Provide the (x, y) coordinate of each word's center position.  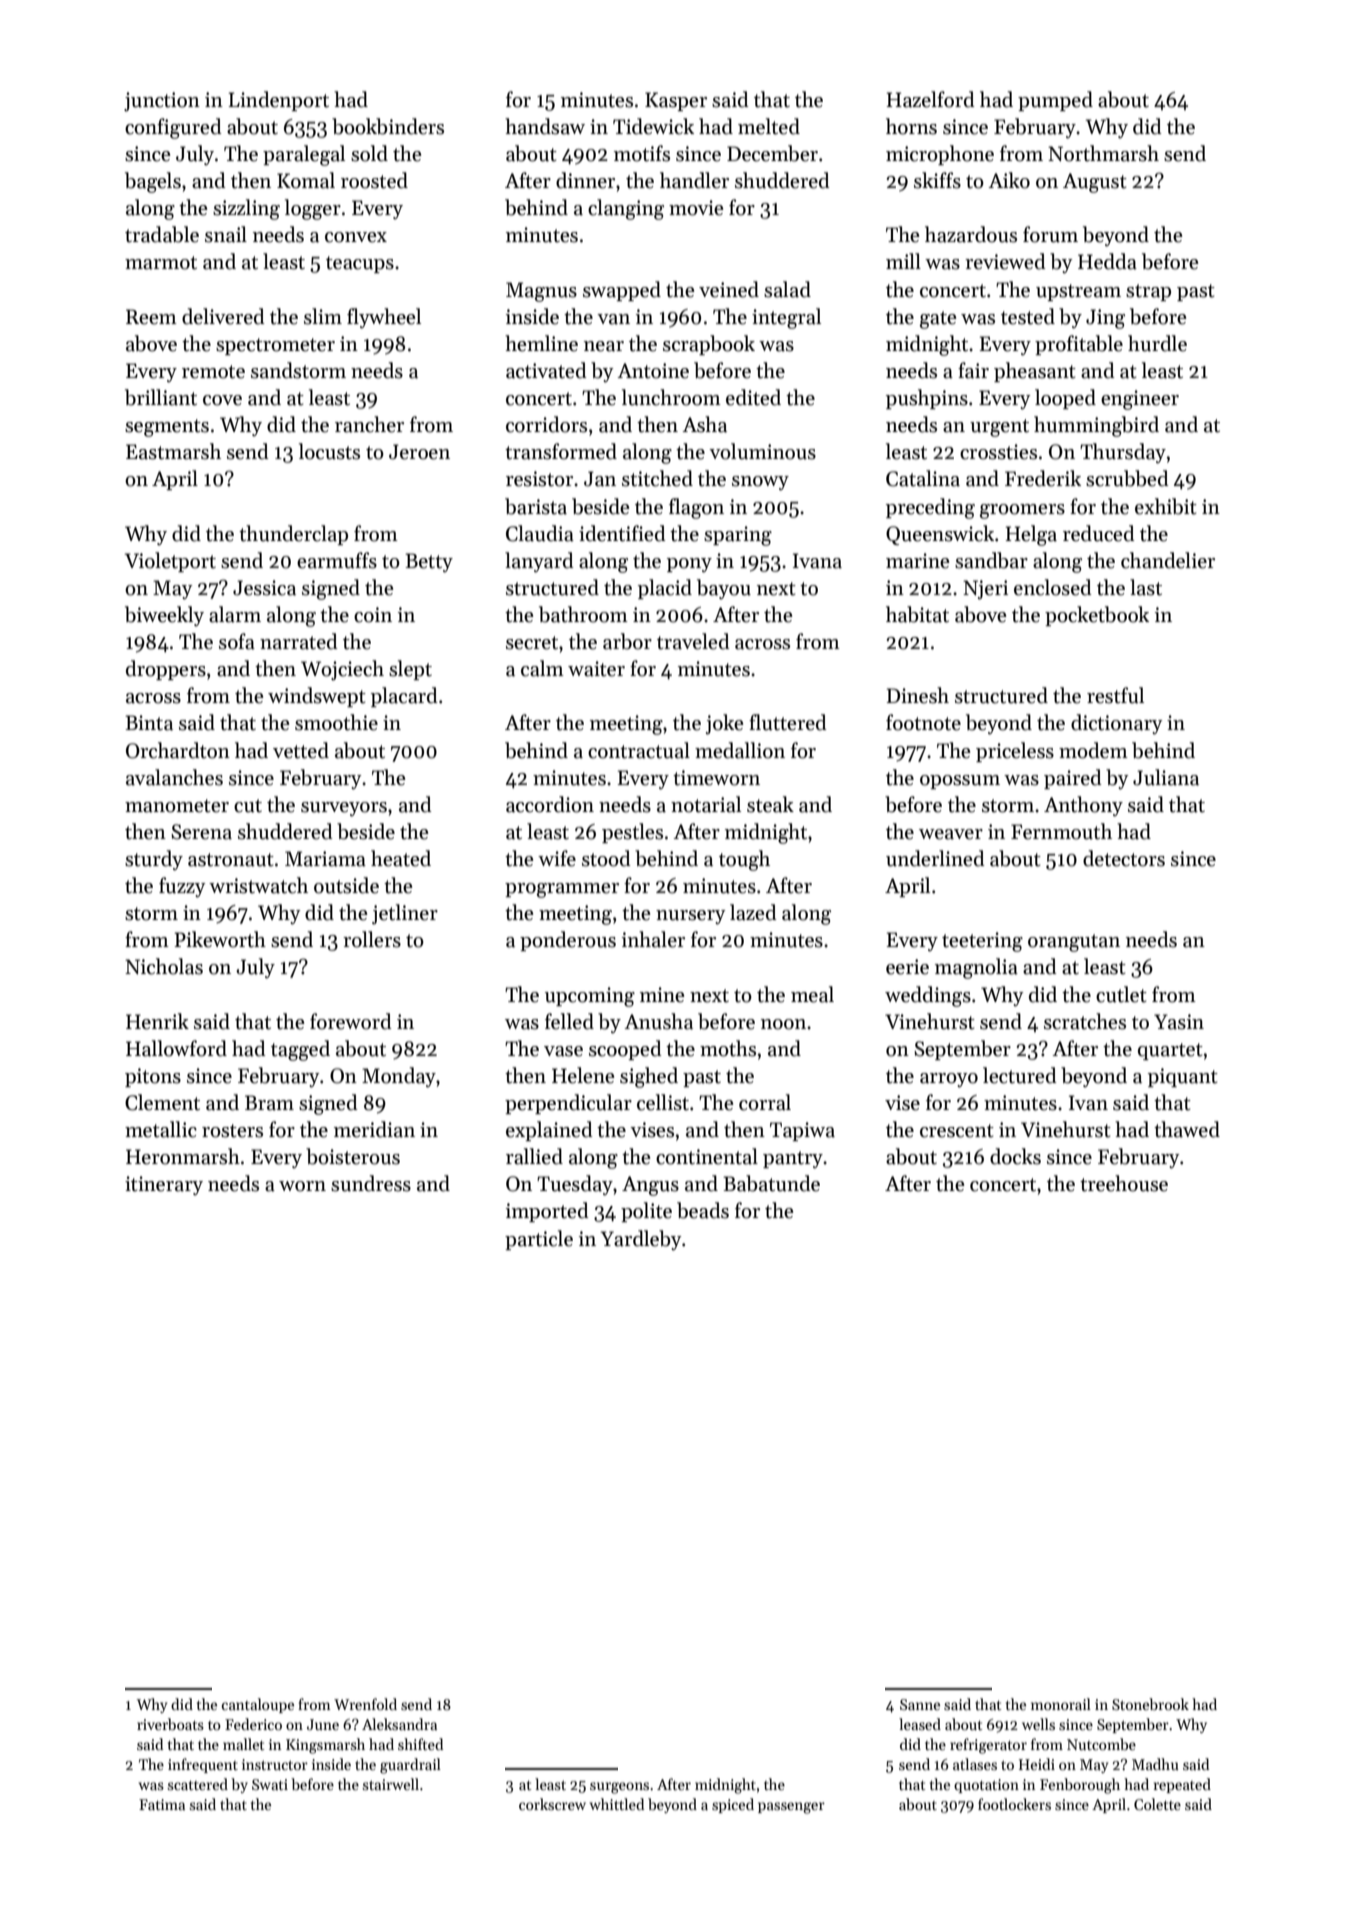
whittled (617, 1804)
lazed (753, 912)
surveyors (344, 809)
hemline (541, 343)
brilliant (161, 397)
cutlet (1121, 994)
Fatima (162, 1804)
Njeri (985, 590)
